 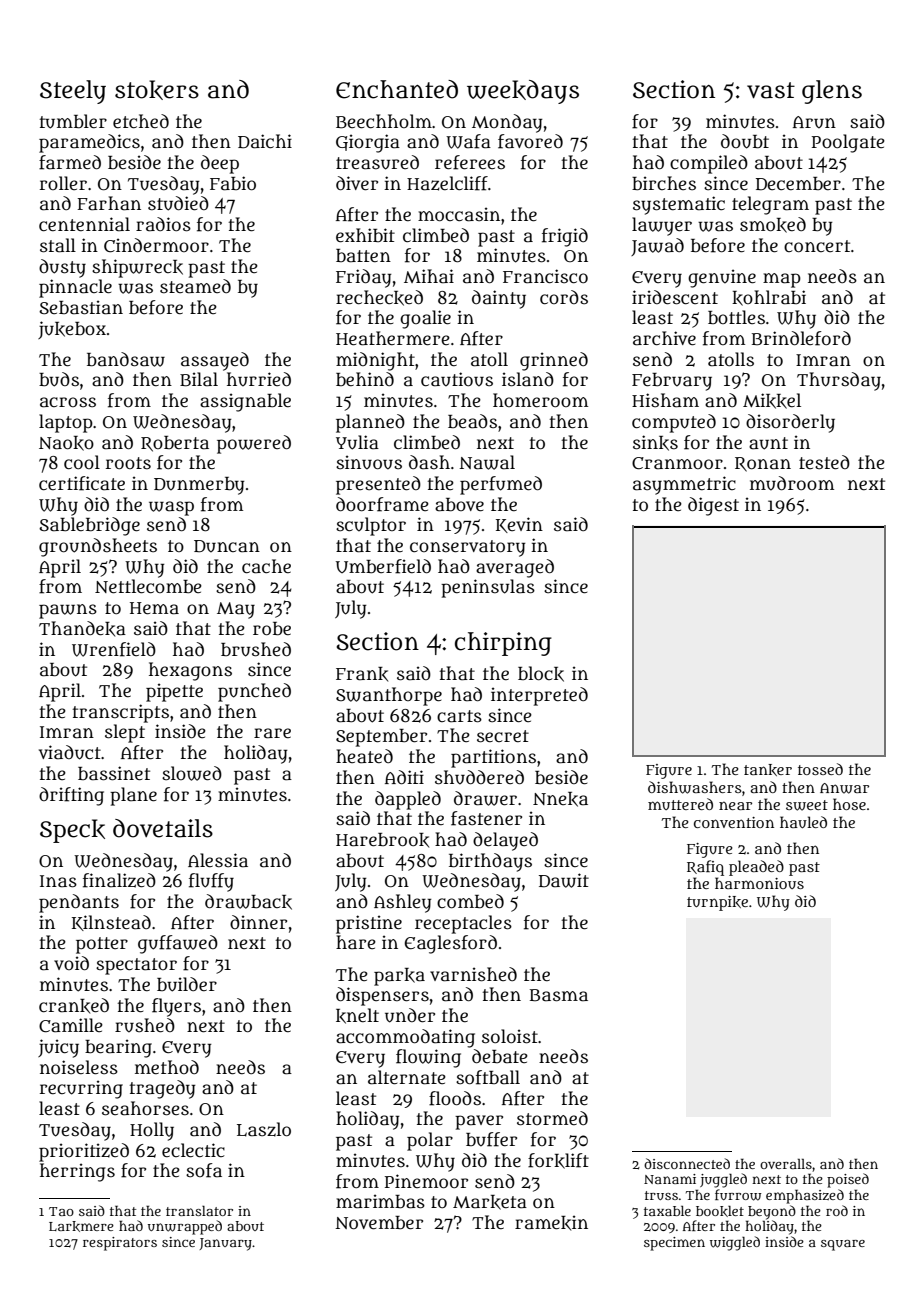 What do you see at coordinates (220, 164) in the document?
I see `deep` at bounding box center [220, 164].
